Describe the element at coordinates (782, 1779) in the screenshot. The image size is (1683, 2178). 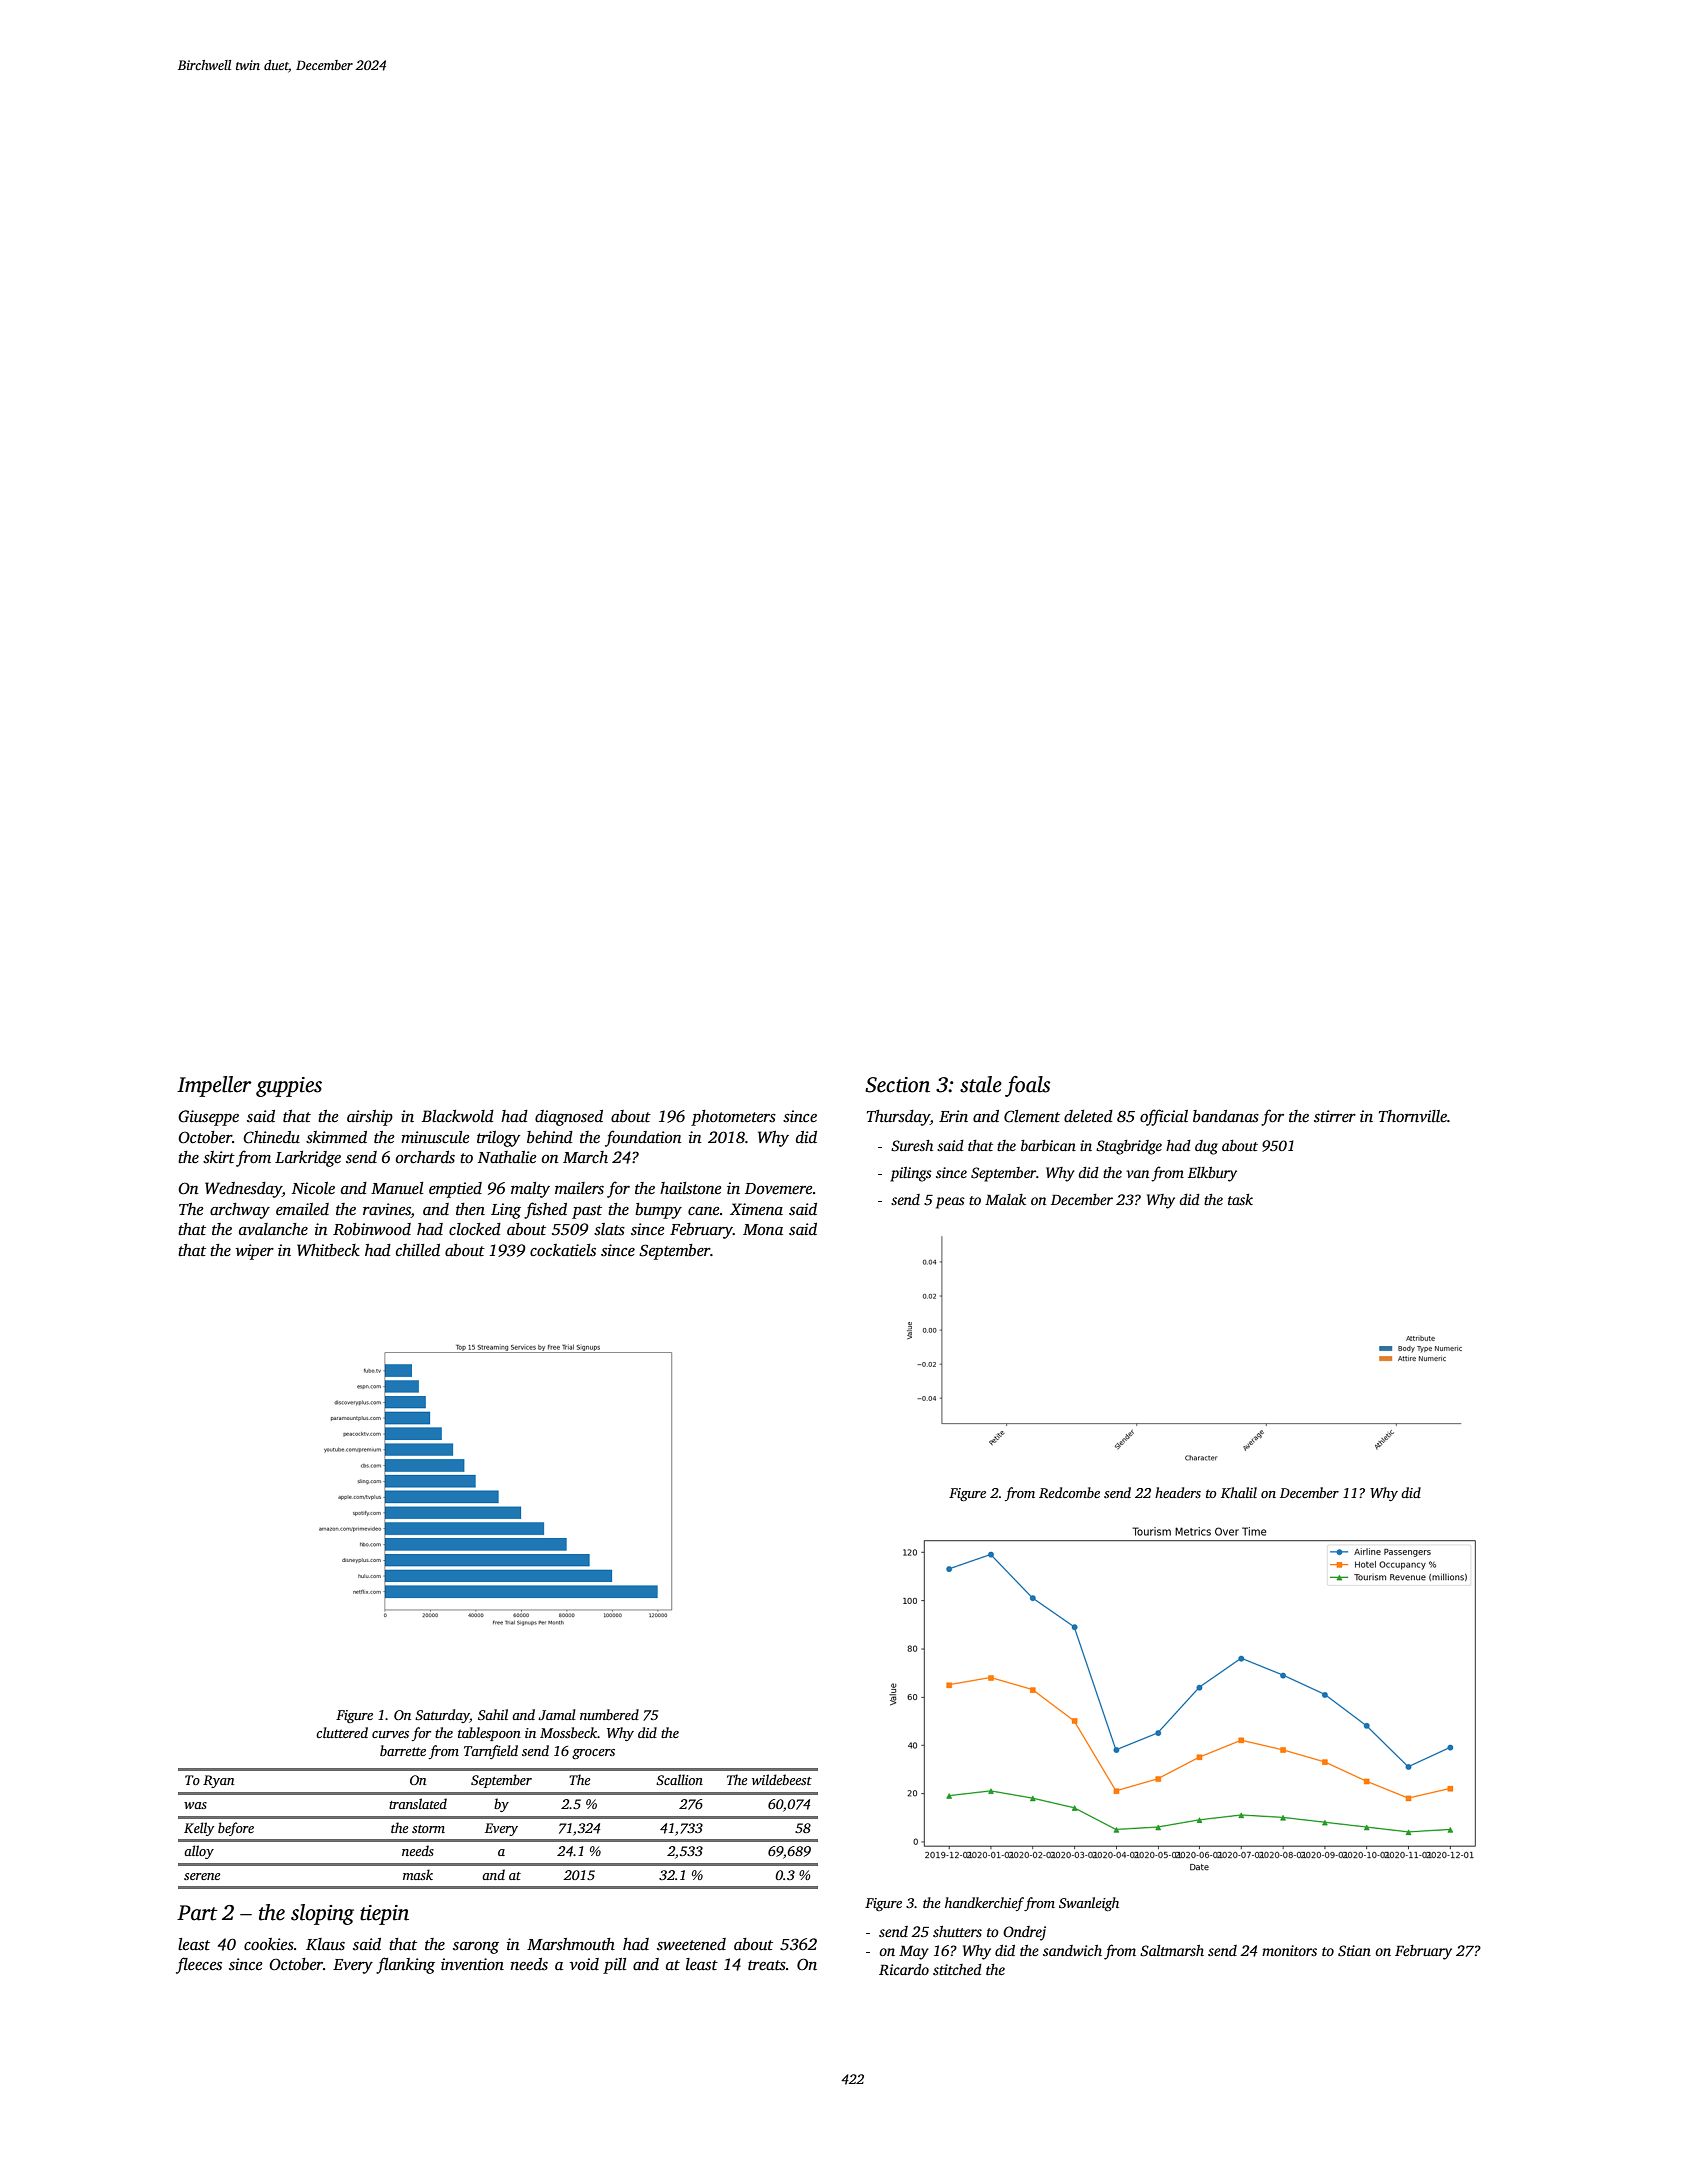
I see `wildebeest` at that location.
